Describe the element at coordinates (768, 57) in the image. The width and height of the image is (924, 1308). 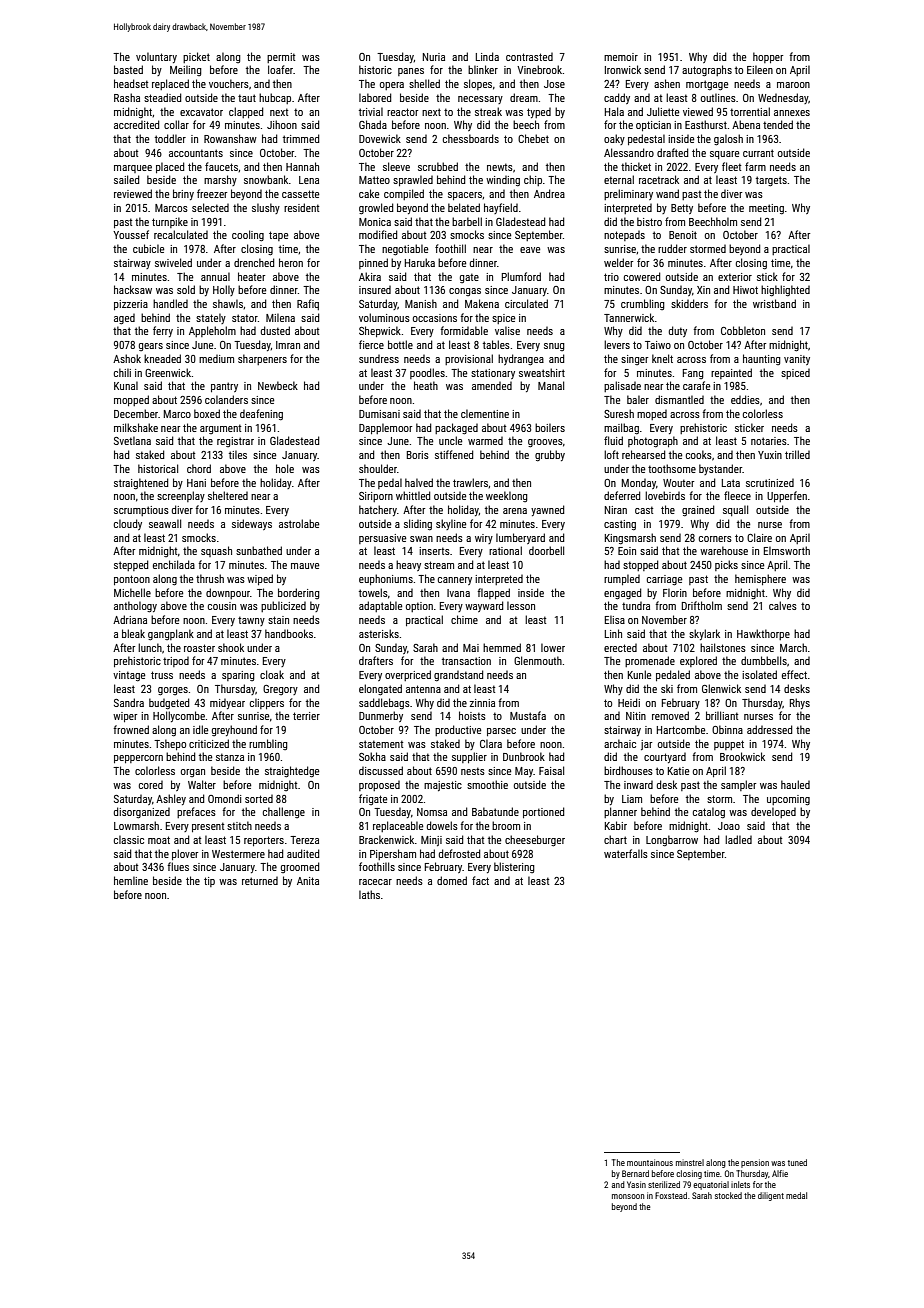
I see `hopper` at that location.
